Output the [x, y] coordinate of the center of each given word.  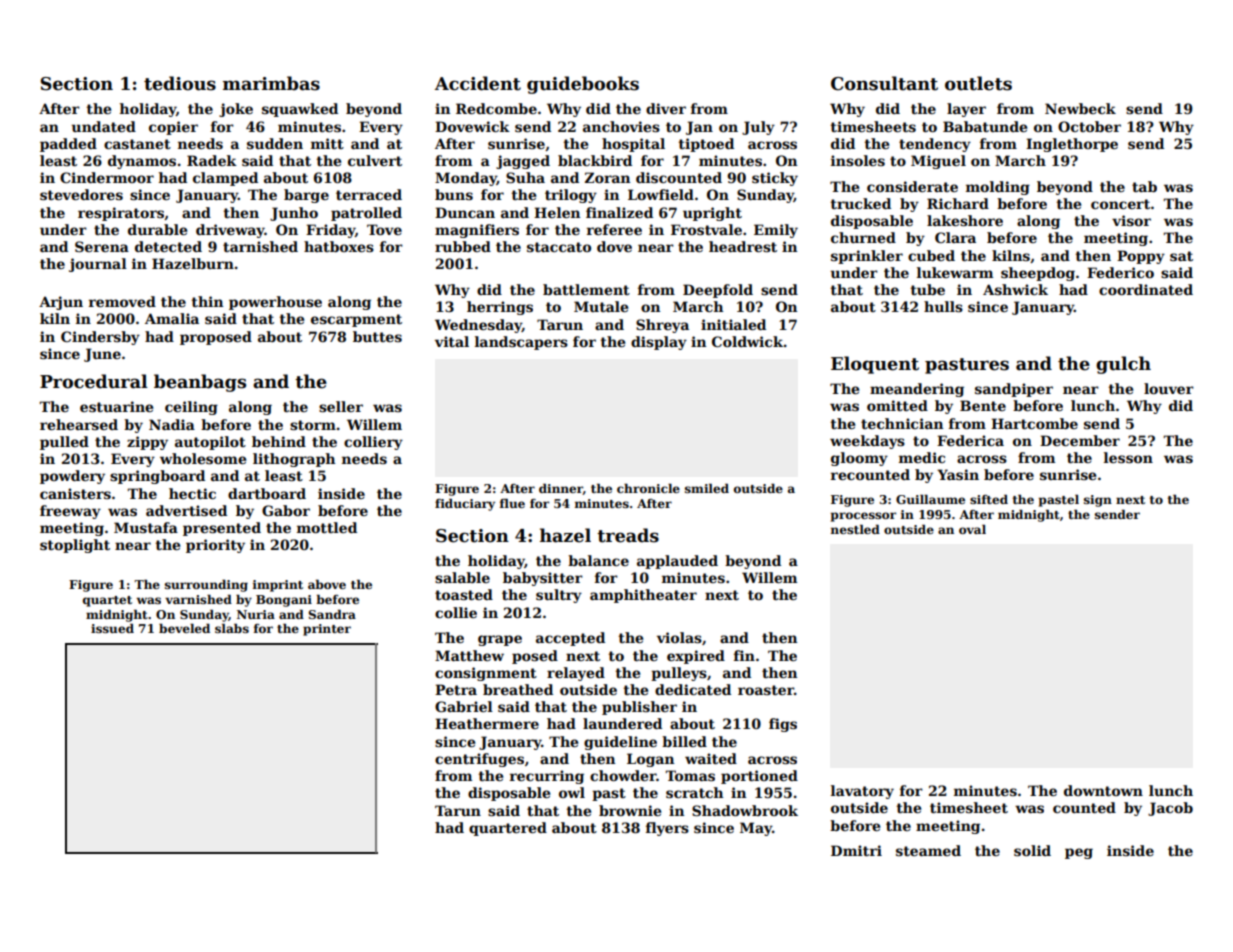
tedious [180, 83]
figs [783, 725]
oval [972, 529]
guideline [620, 743]
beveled [184, 628]
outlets [978, 83]
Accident [478, 83]
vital [452, 341]
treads [628, 535]
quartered [508, 829]
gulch [1123, 365]
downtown [1103, 790]
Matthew [469, 655]
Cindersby [100, 338]
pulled [64, 443]
